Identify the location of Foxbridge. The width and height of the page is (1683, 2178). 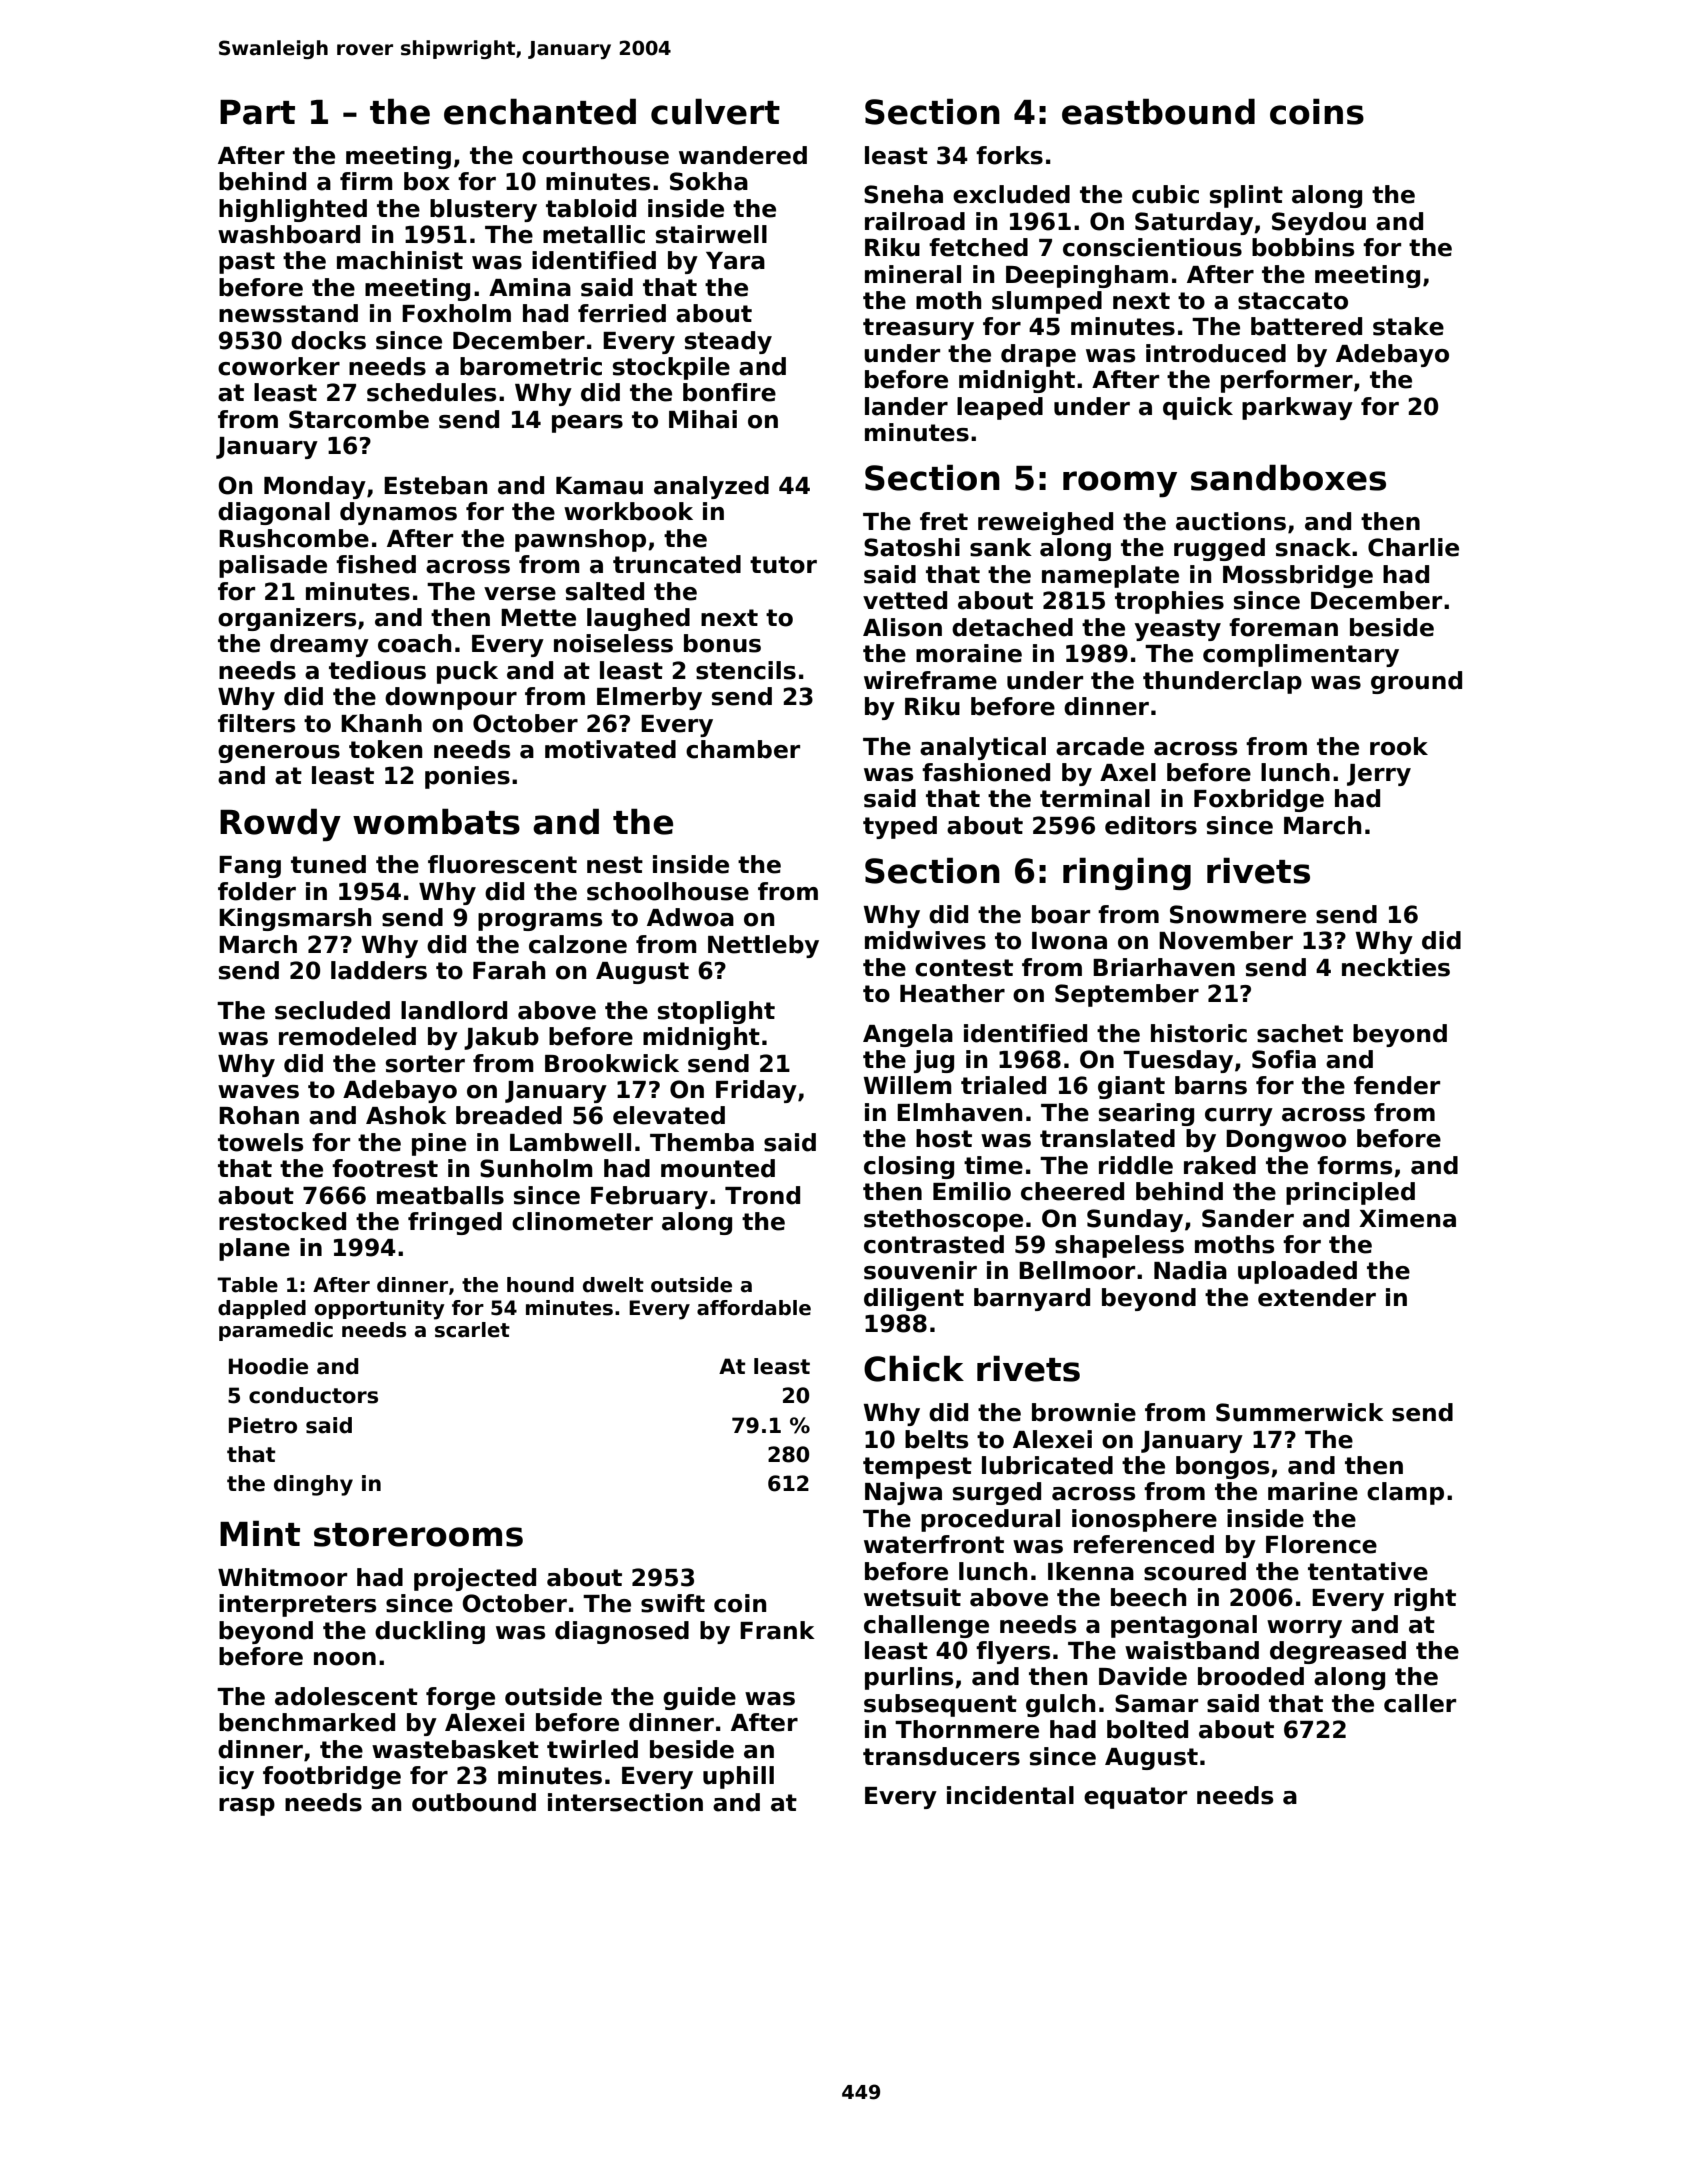
(1259, 800).
